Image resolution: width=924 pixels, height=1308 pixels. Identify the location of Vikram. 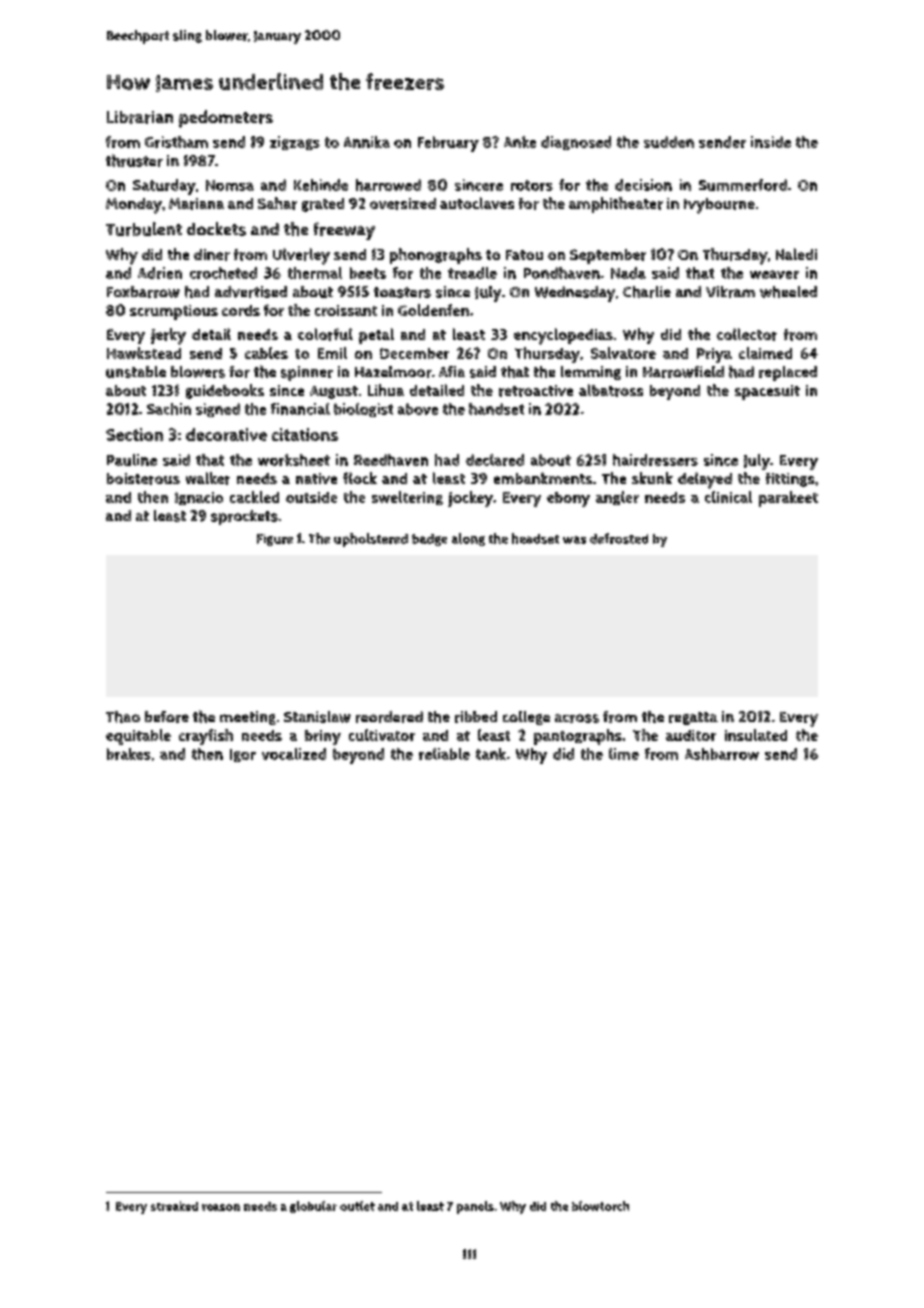
(730, 292).
